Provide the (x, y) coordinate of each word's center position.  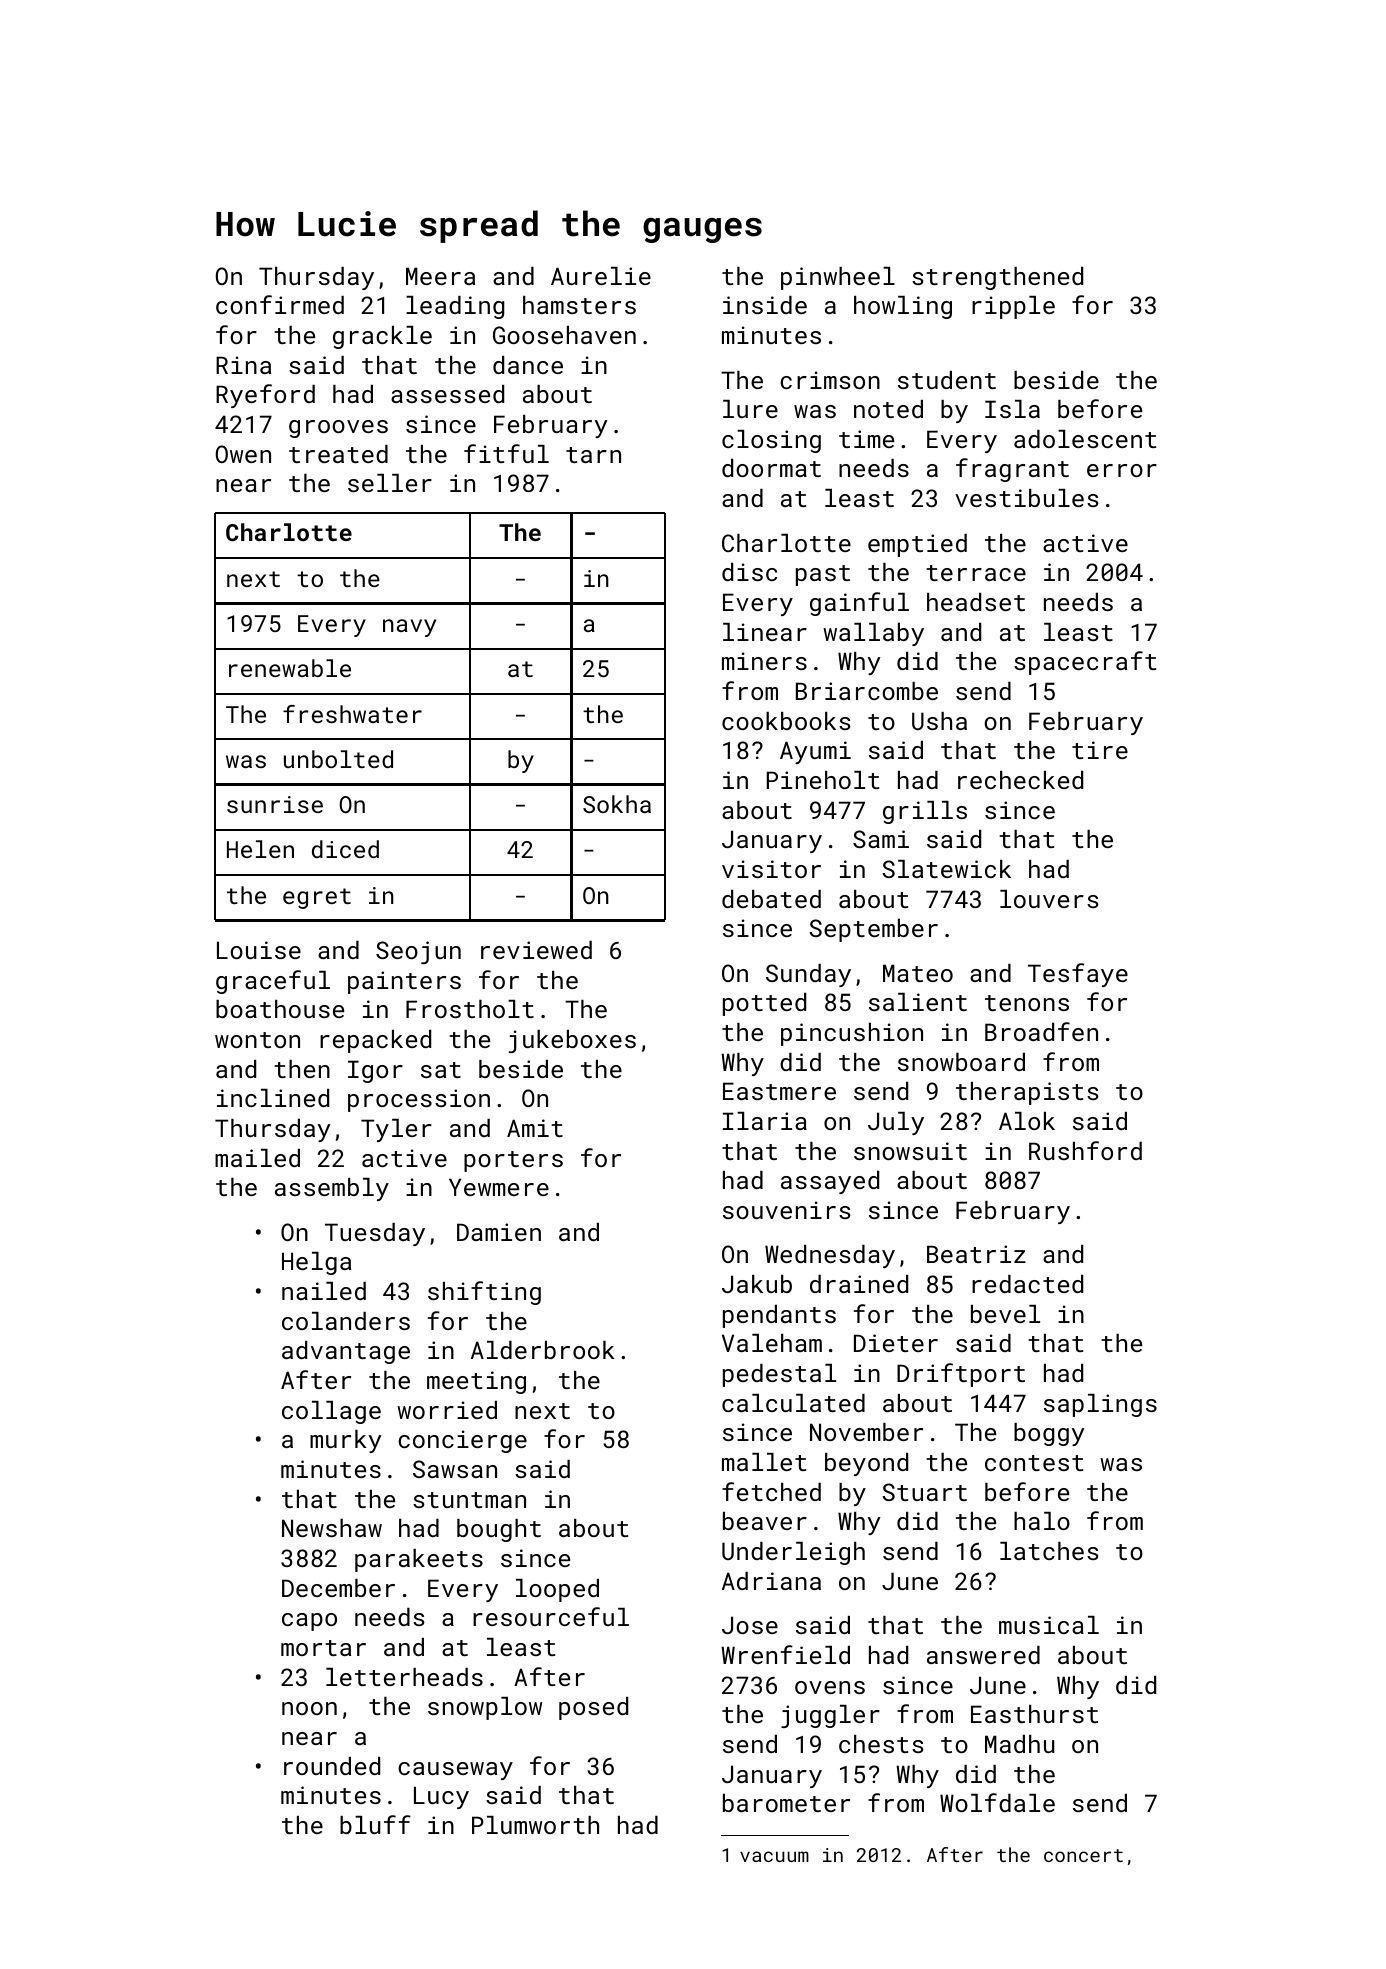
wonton (257, 1040)
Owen (243, 454)
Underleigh (793, 1553)
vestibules (1027, 498)
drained (859, 1284)
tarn (593, 455)
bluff (375, 1824)
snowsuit (910, 1151)
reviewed (536, 950)
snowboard (961, 1062)
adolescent (1085, 439)
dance (528, 365)
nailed (324, 1291)
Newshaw (332, 1528)
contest (1034, 1463)
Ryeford (265, 396)
